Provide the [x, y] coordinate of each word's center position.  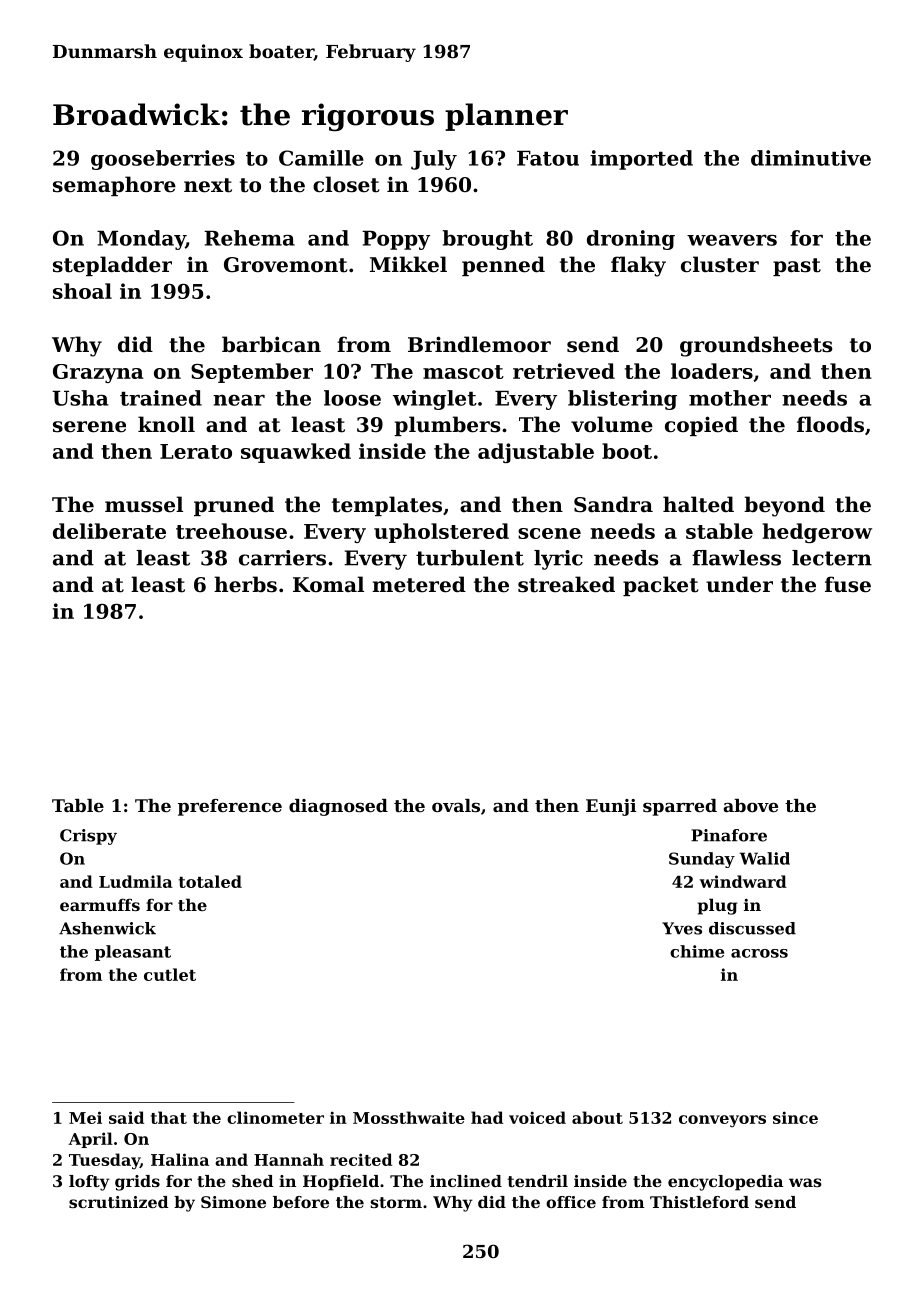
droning [631, 240]
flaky [638, 266]
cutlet [170, 974]
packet [660, 586]
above [751, 805]
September [252, 373]
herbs [245, 584]
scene [549, 533]
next [208, 185]
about [597, 1117]
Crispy [88, 837]
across [759, 953]
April [90, 1140]
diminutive [811, 158]
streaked [566, 584]
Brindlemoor [479, 344]
